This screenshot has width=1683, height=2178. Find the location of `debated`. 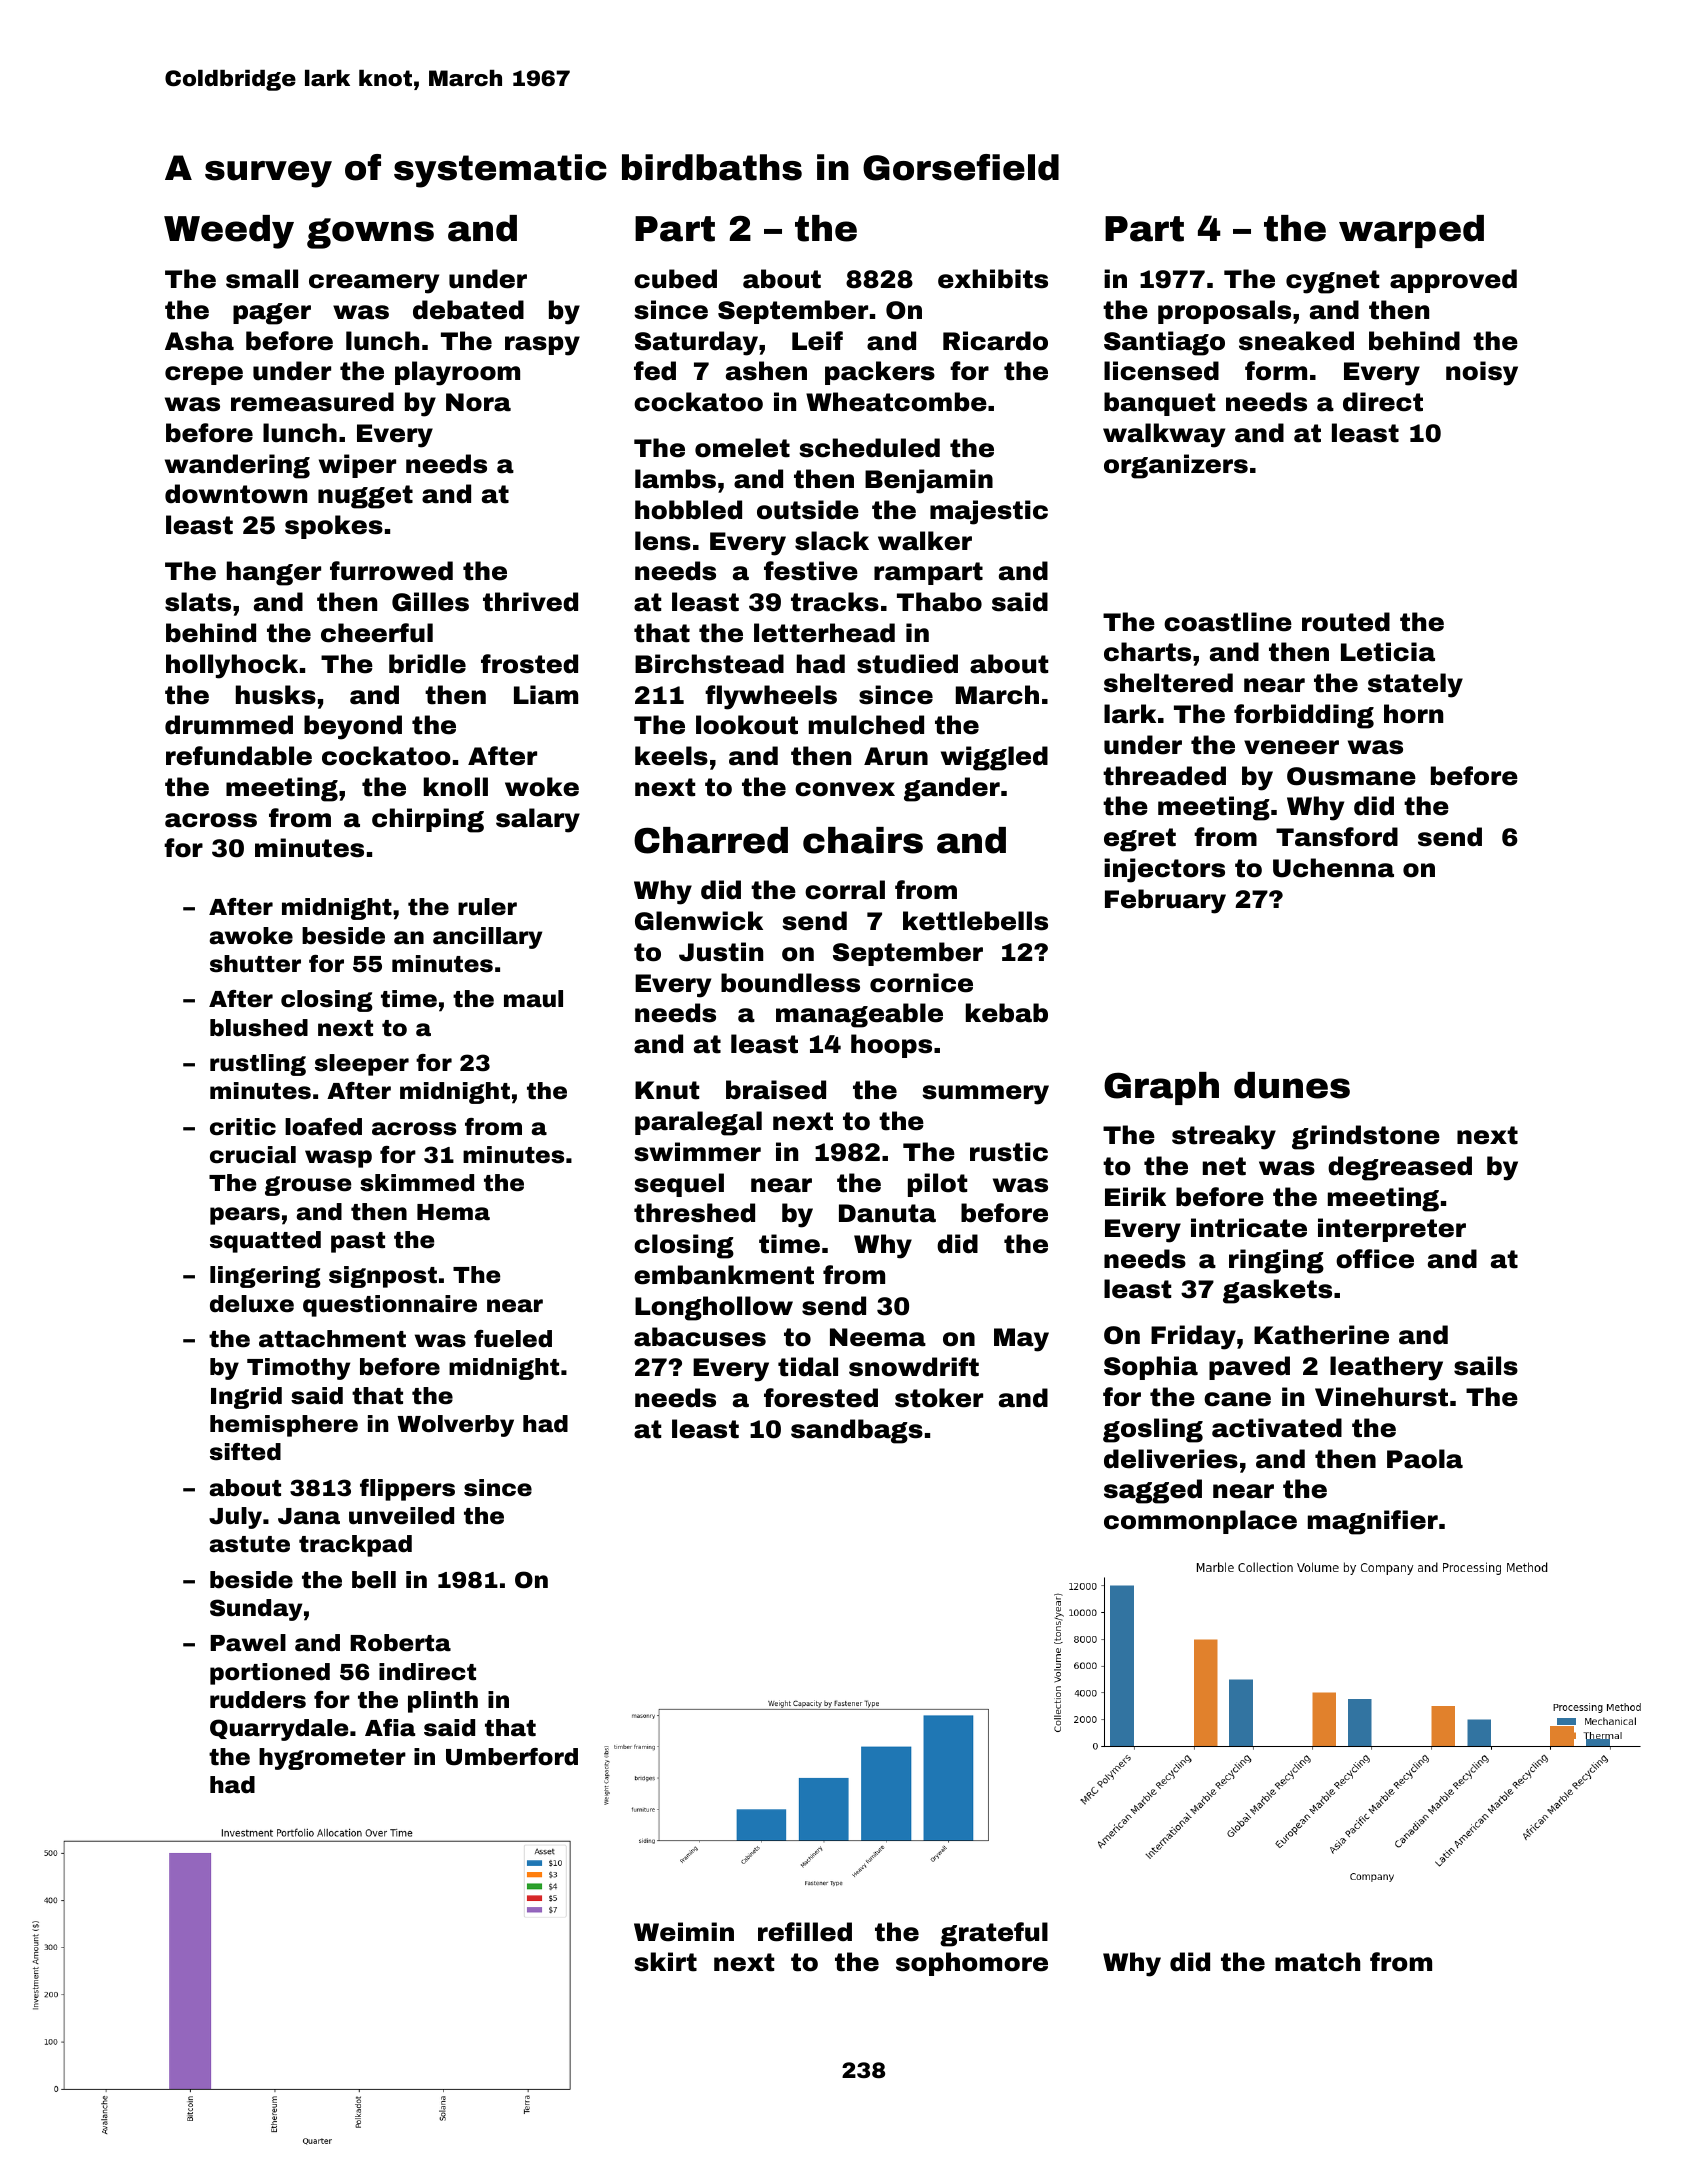

debated is located at coordinates (468, 310).
